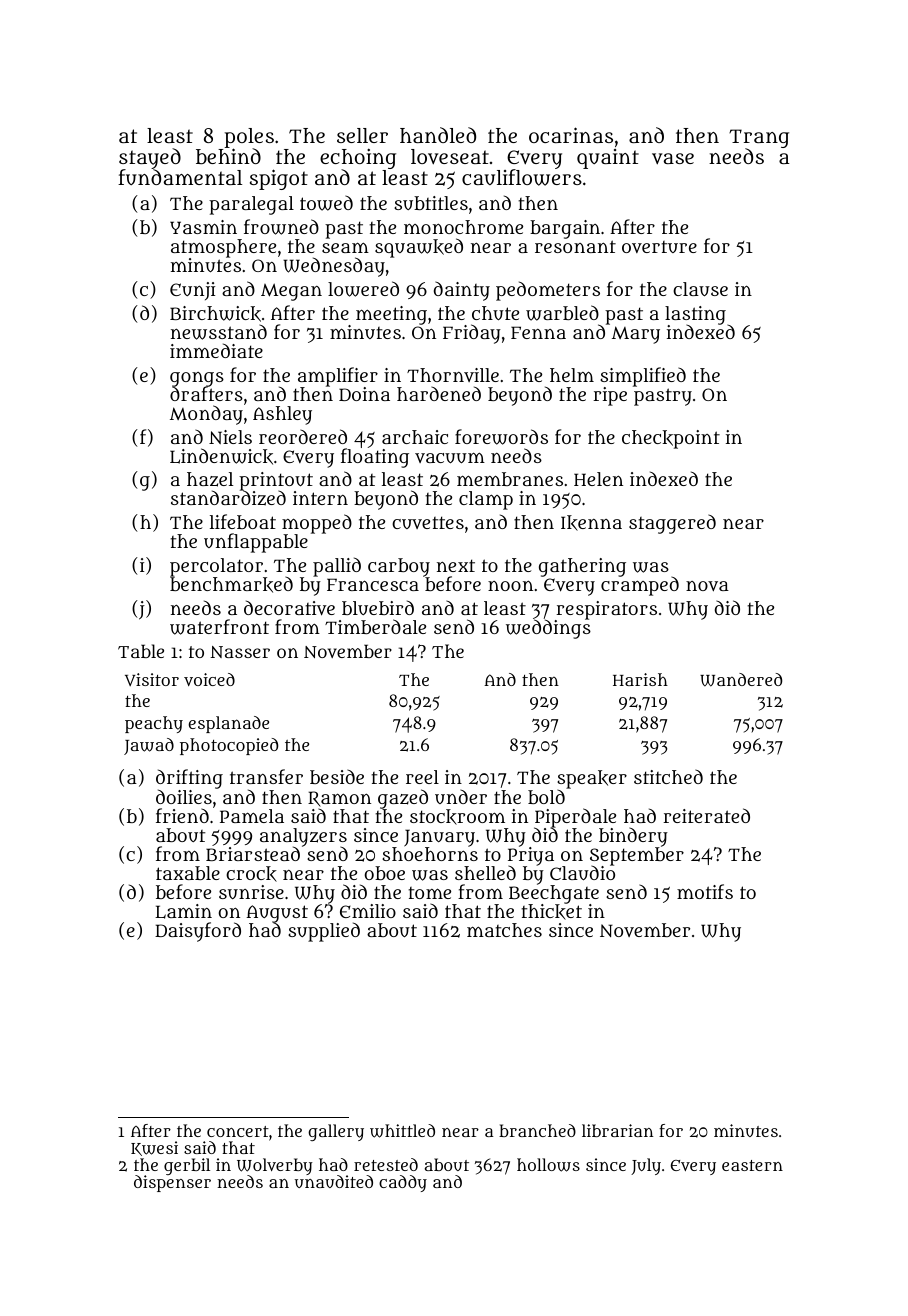 The height and width of the screenshot is (1316, 908). I want to click on hazel, so click(210, 479).
